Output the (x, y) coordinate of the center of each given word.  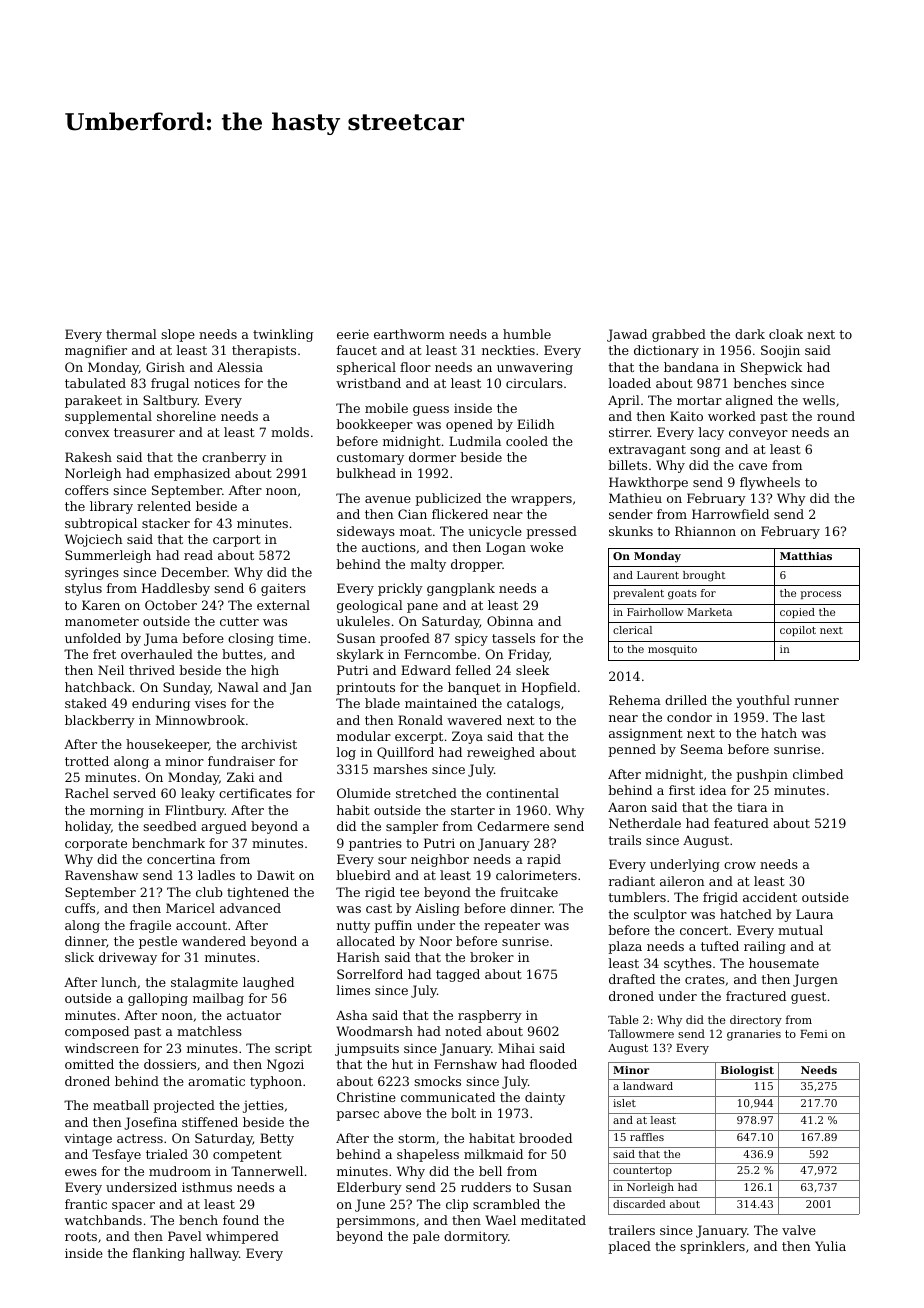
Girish (165, 367)
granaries (754, 1035)
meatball (121, 1105)
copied (797, 613)
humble (527, 334)
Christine (366, 1097)
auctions (389, 547)
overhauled (157, 654)
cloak (786, 334)
